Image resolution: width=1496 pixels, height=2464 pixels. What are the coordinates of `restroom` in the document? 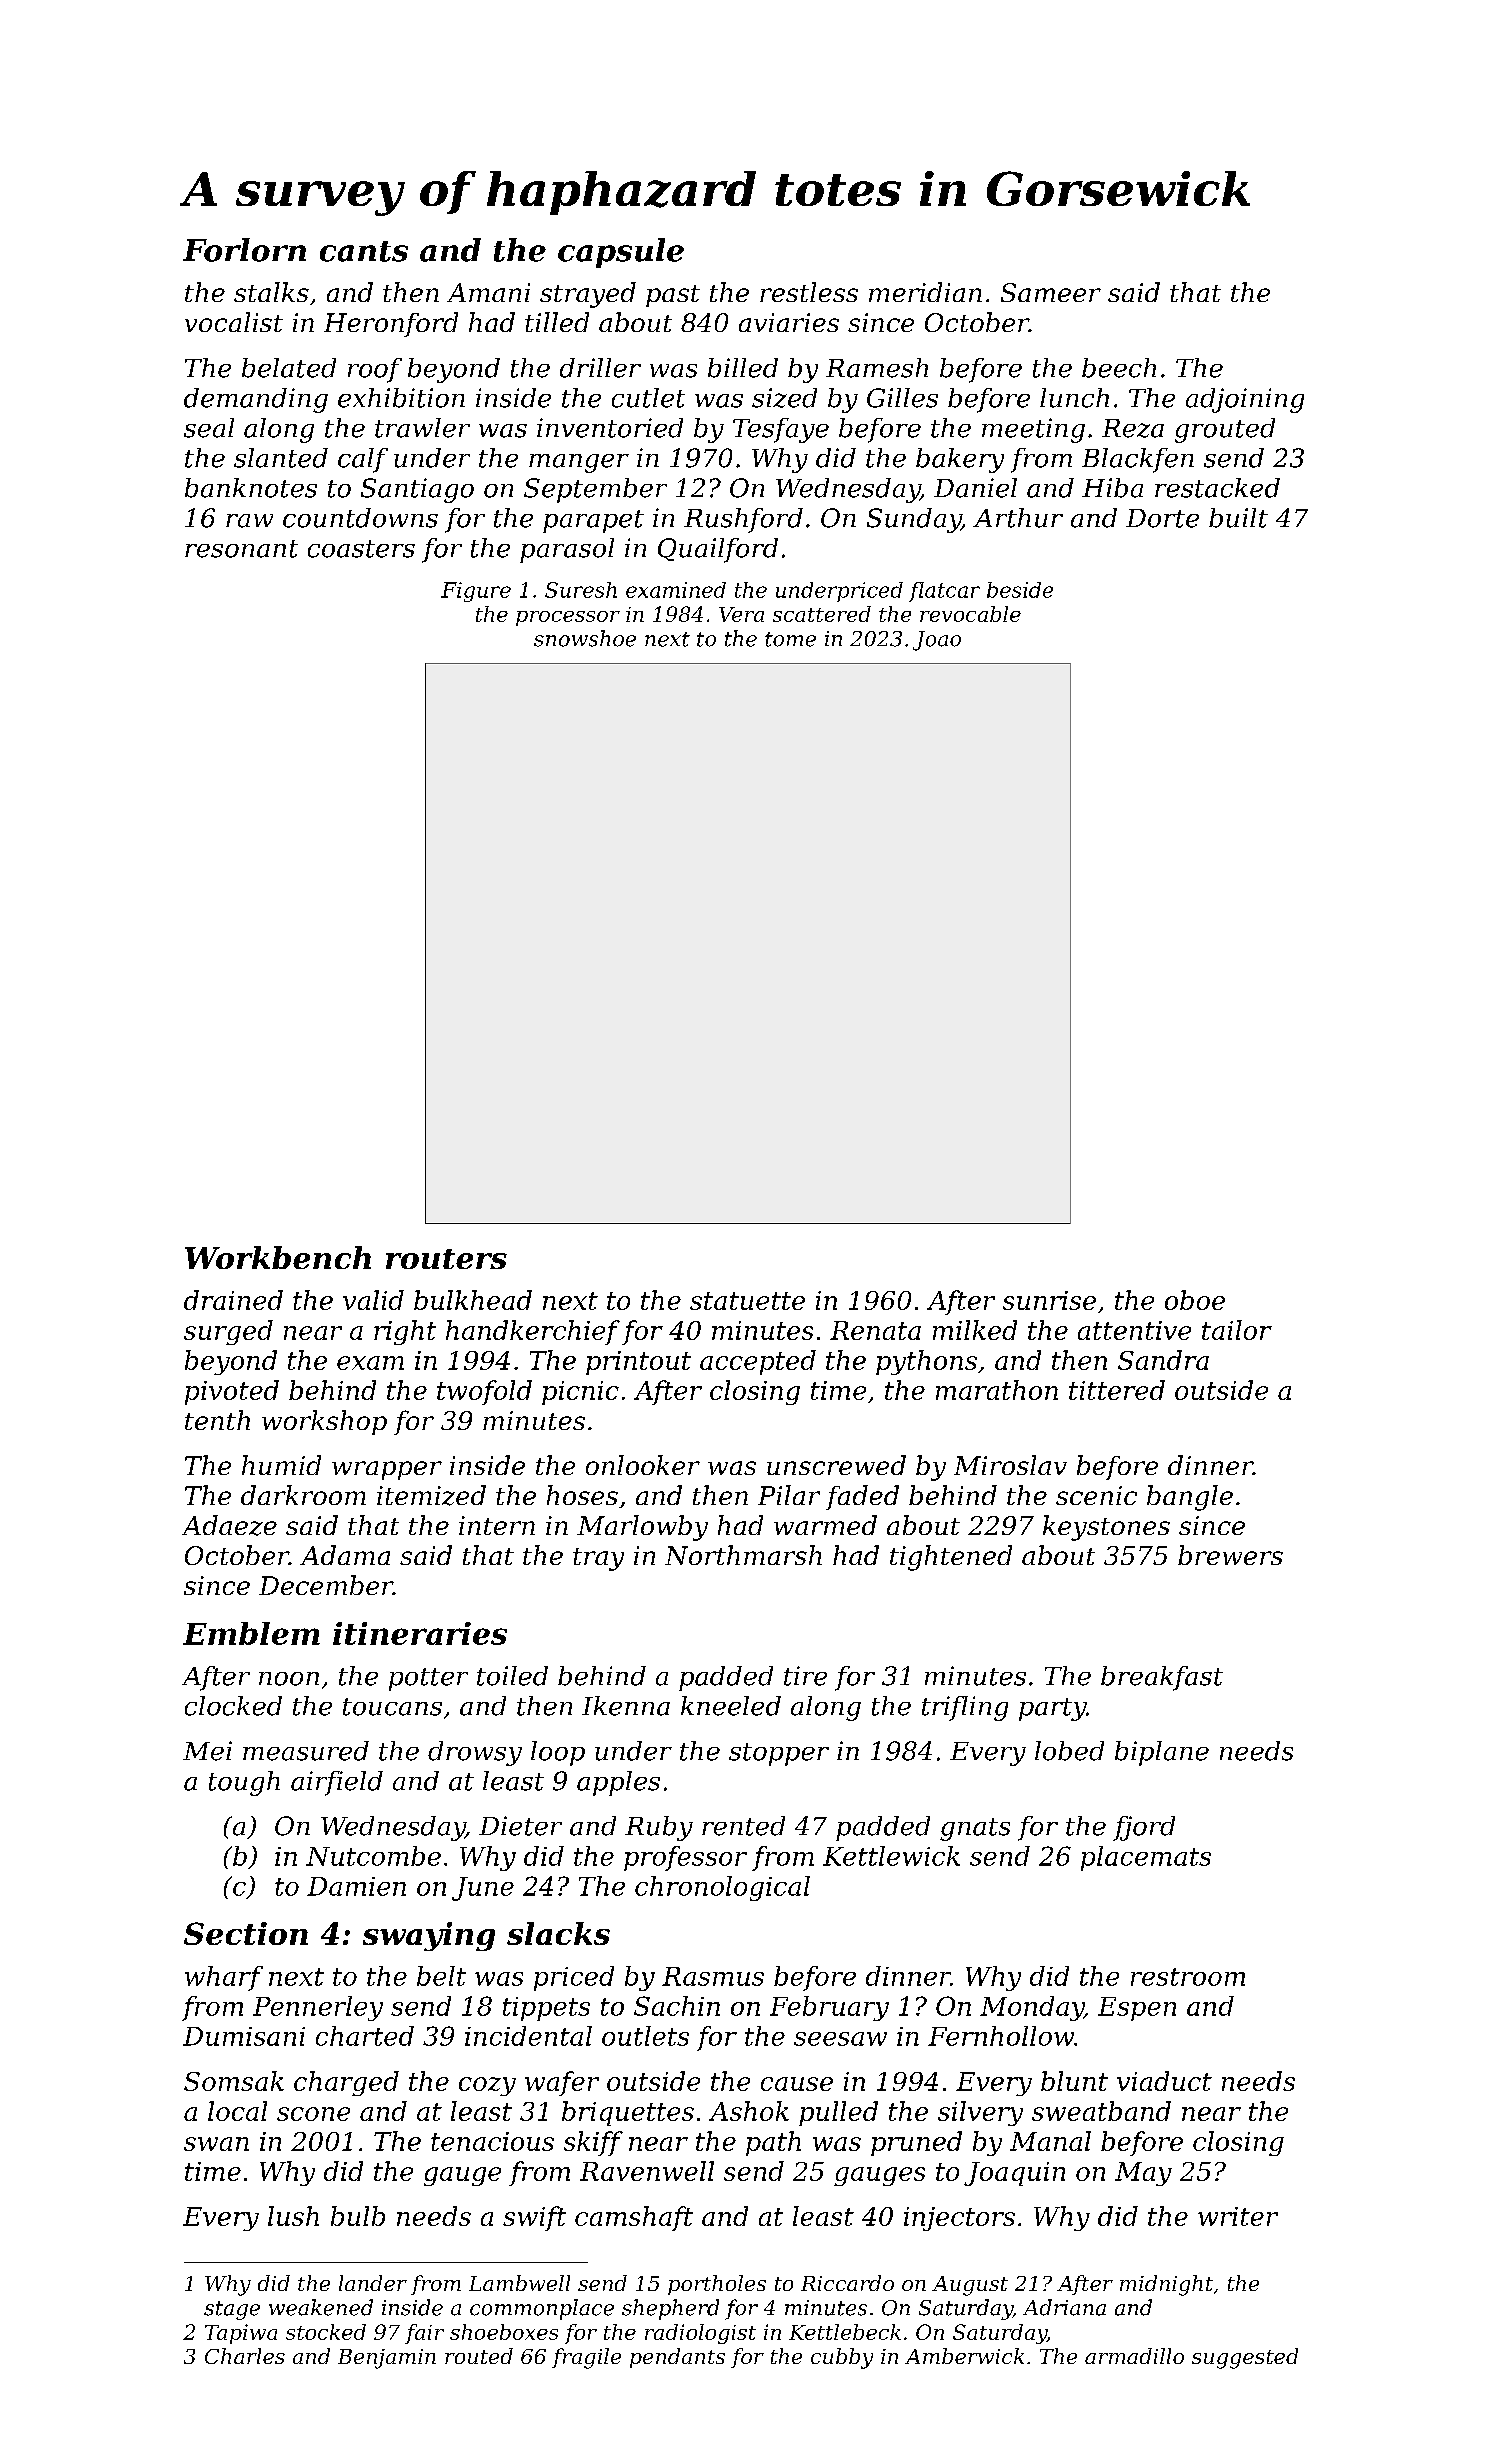 It's located at (1188, 1977).
